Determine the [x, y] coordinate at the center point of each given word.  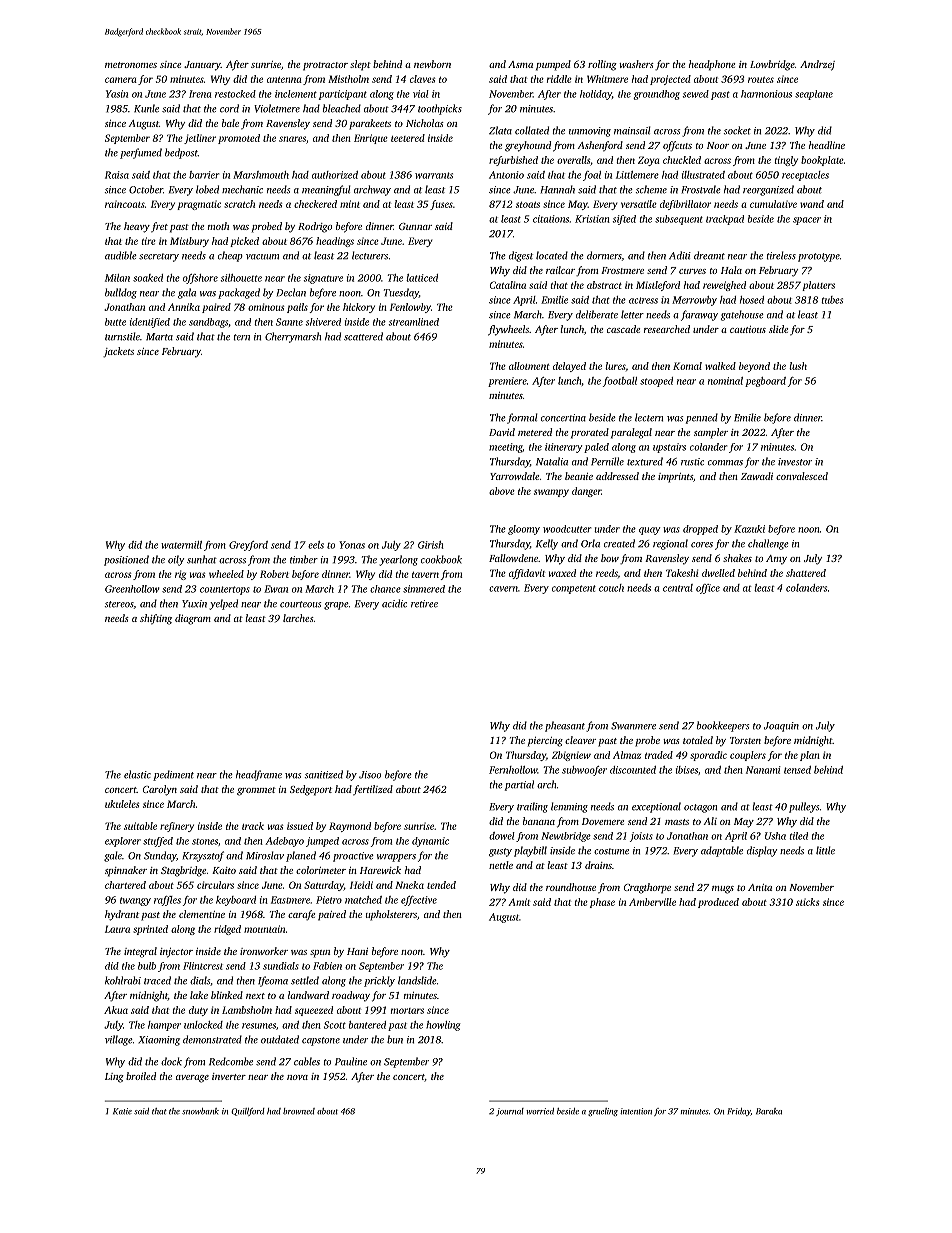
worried [540, 1111]
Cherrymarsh [293, 337]
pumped [553, 65]
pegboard [765, 382]
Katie [122, 1111]
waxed [562, 573]
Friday [739, 1112]
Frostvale [701, 189]
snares [292, 139]
